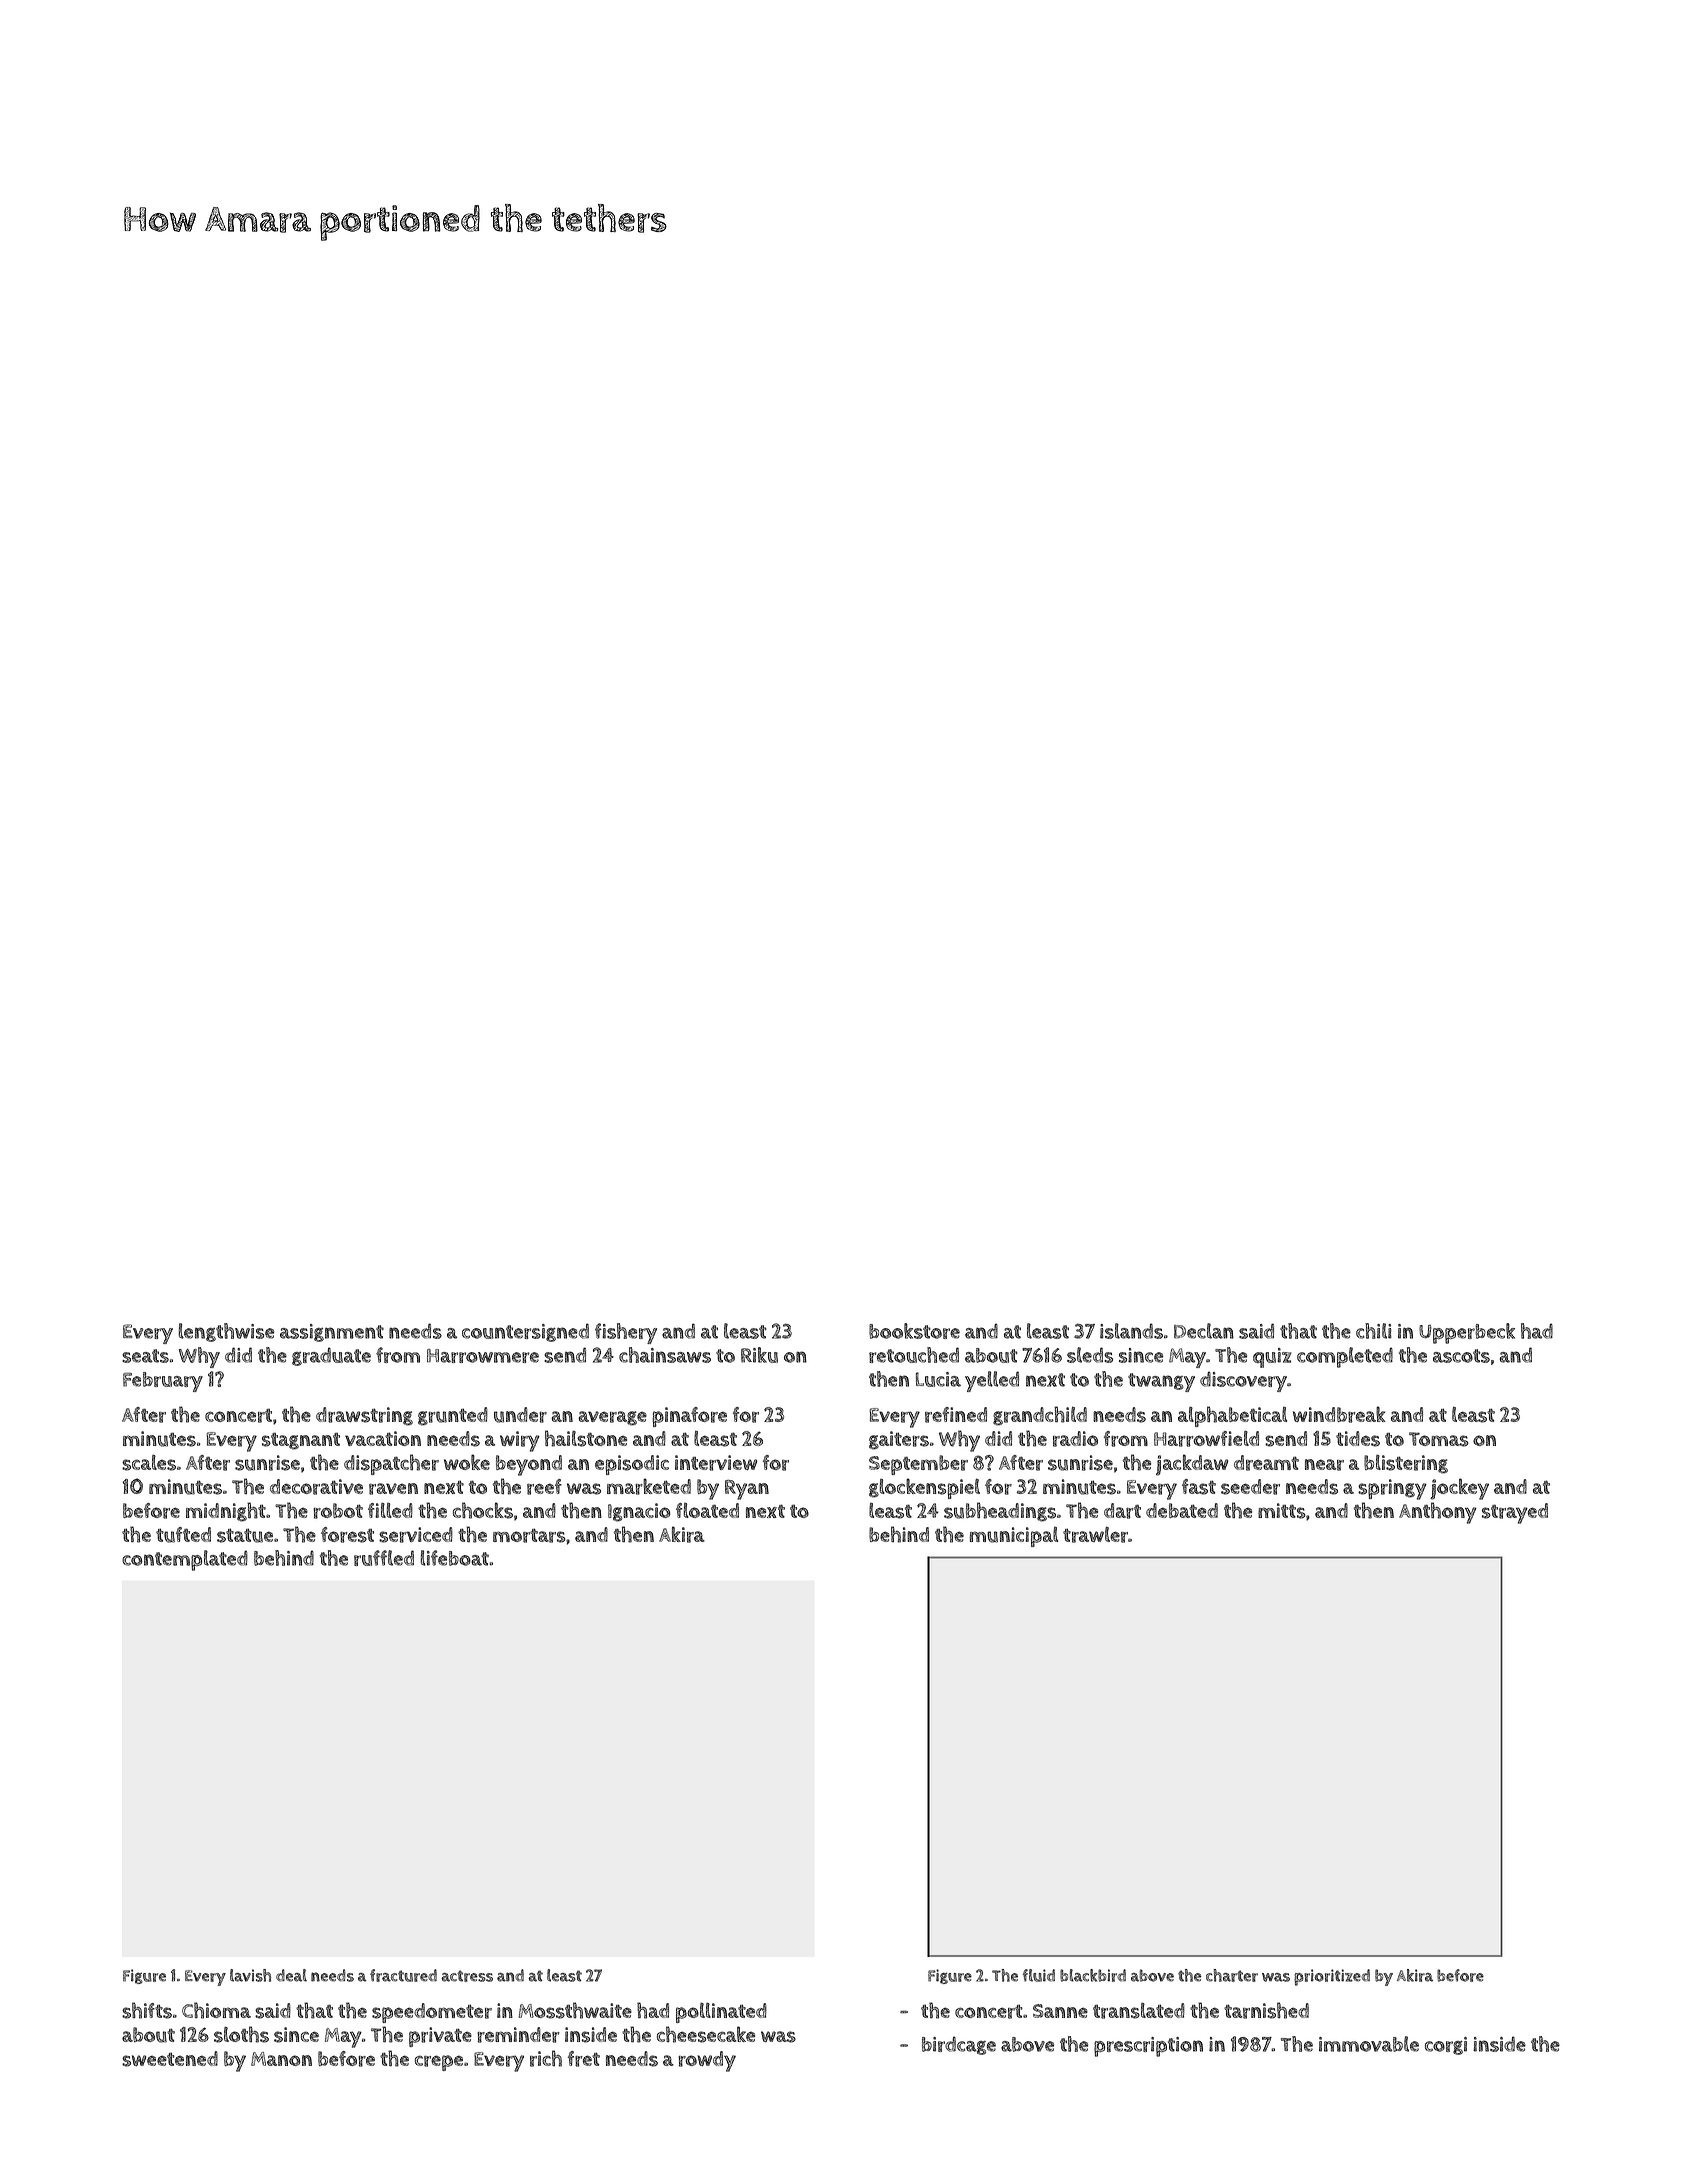  I want to click on strayed, so click(1515, 1513).
